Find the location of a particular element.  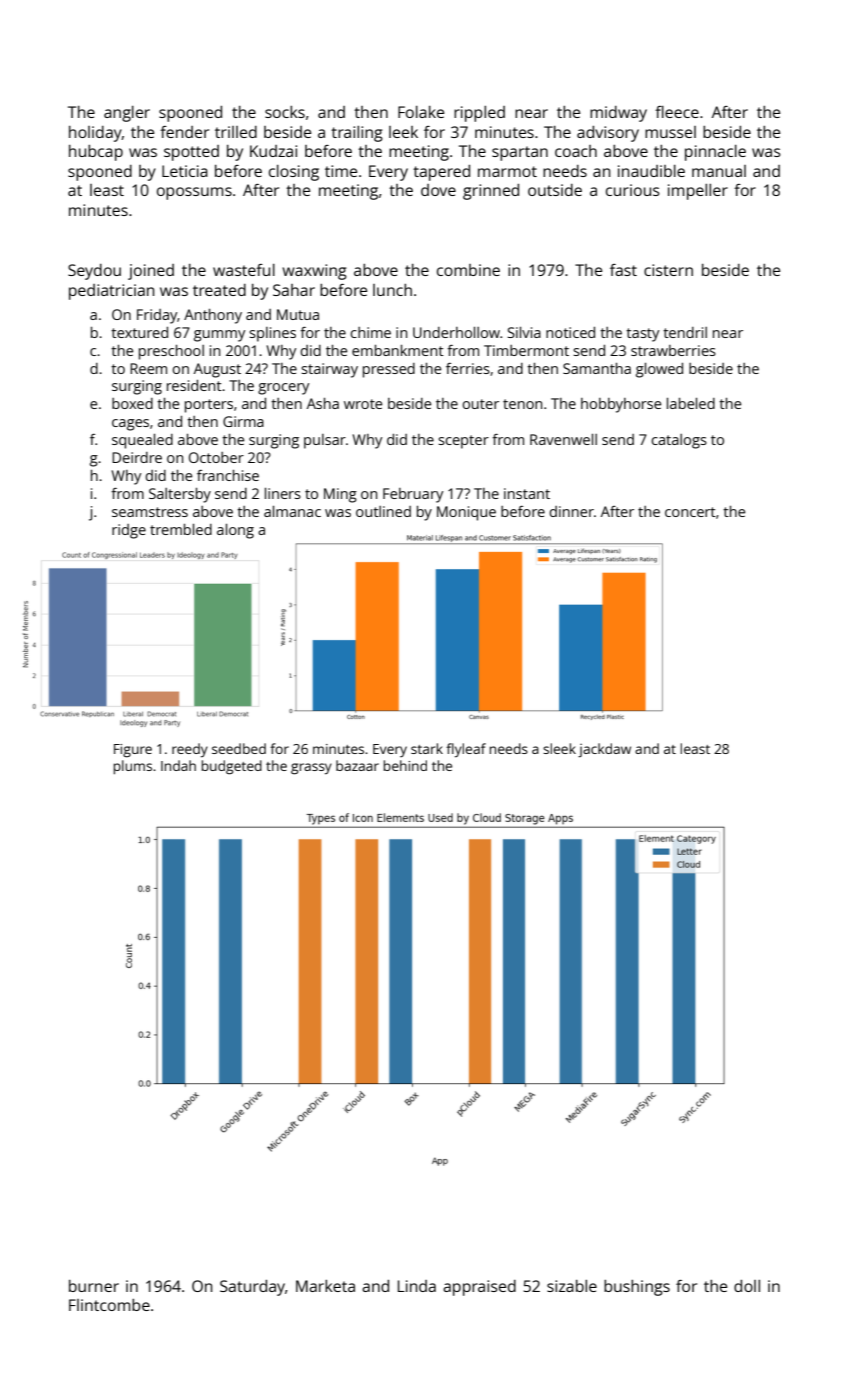

dove is located at coordinates (438, 190).
